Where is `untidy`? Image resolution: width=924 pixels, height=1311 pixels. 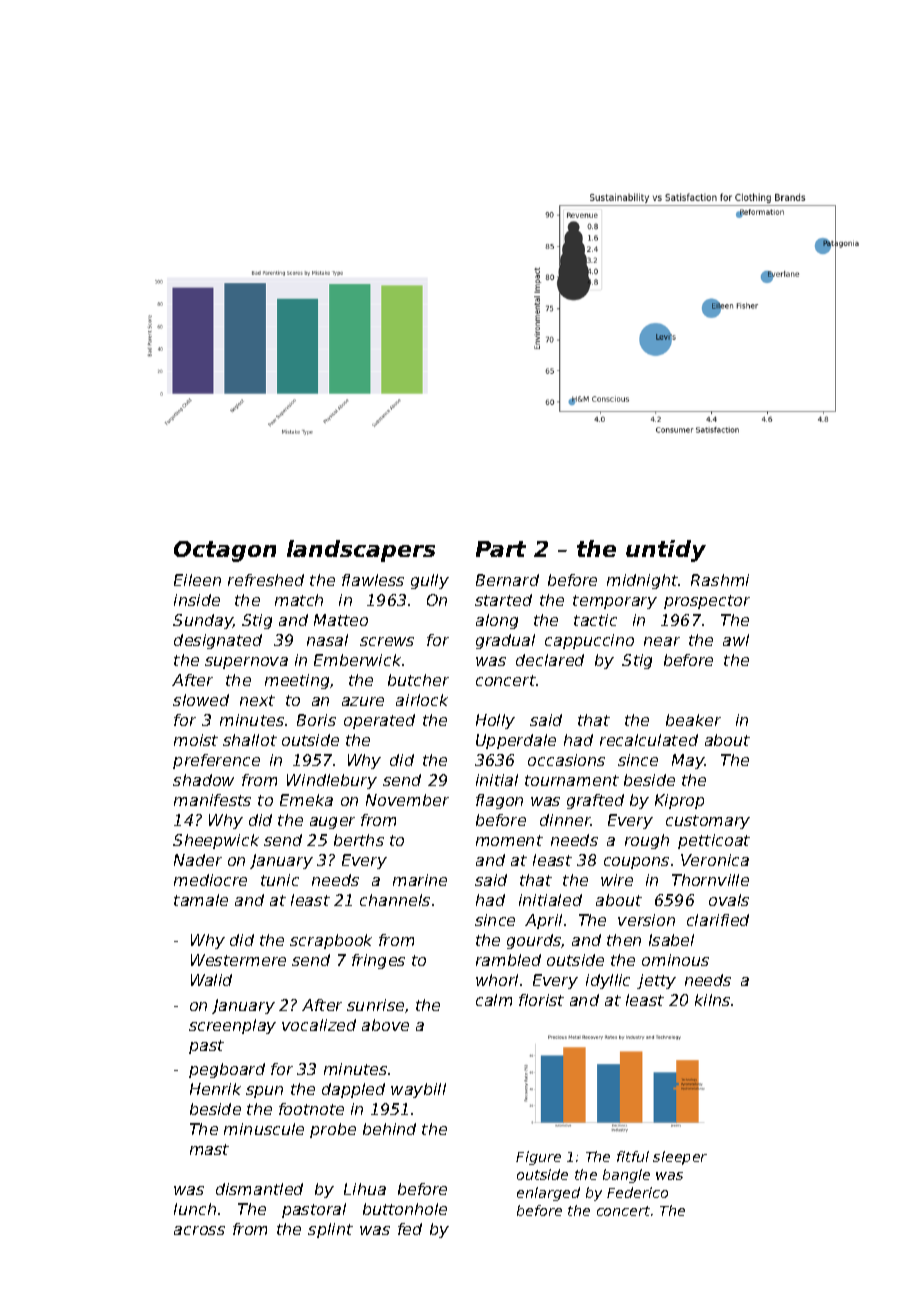
untidy is located at coordinates (666, 551).
